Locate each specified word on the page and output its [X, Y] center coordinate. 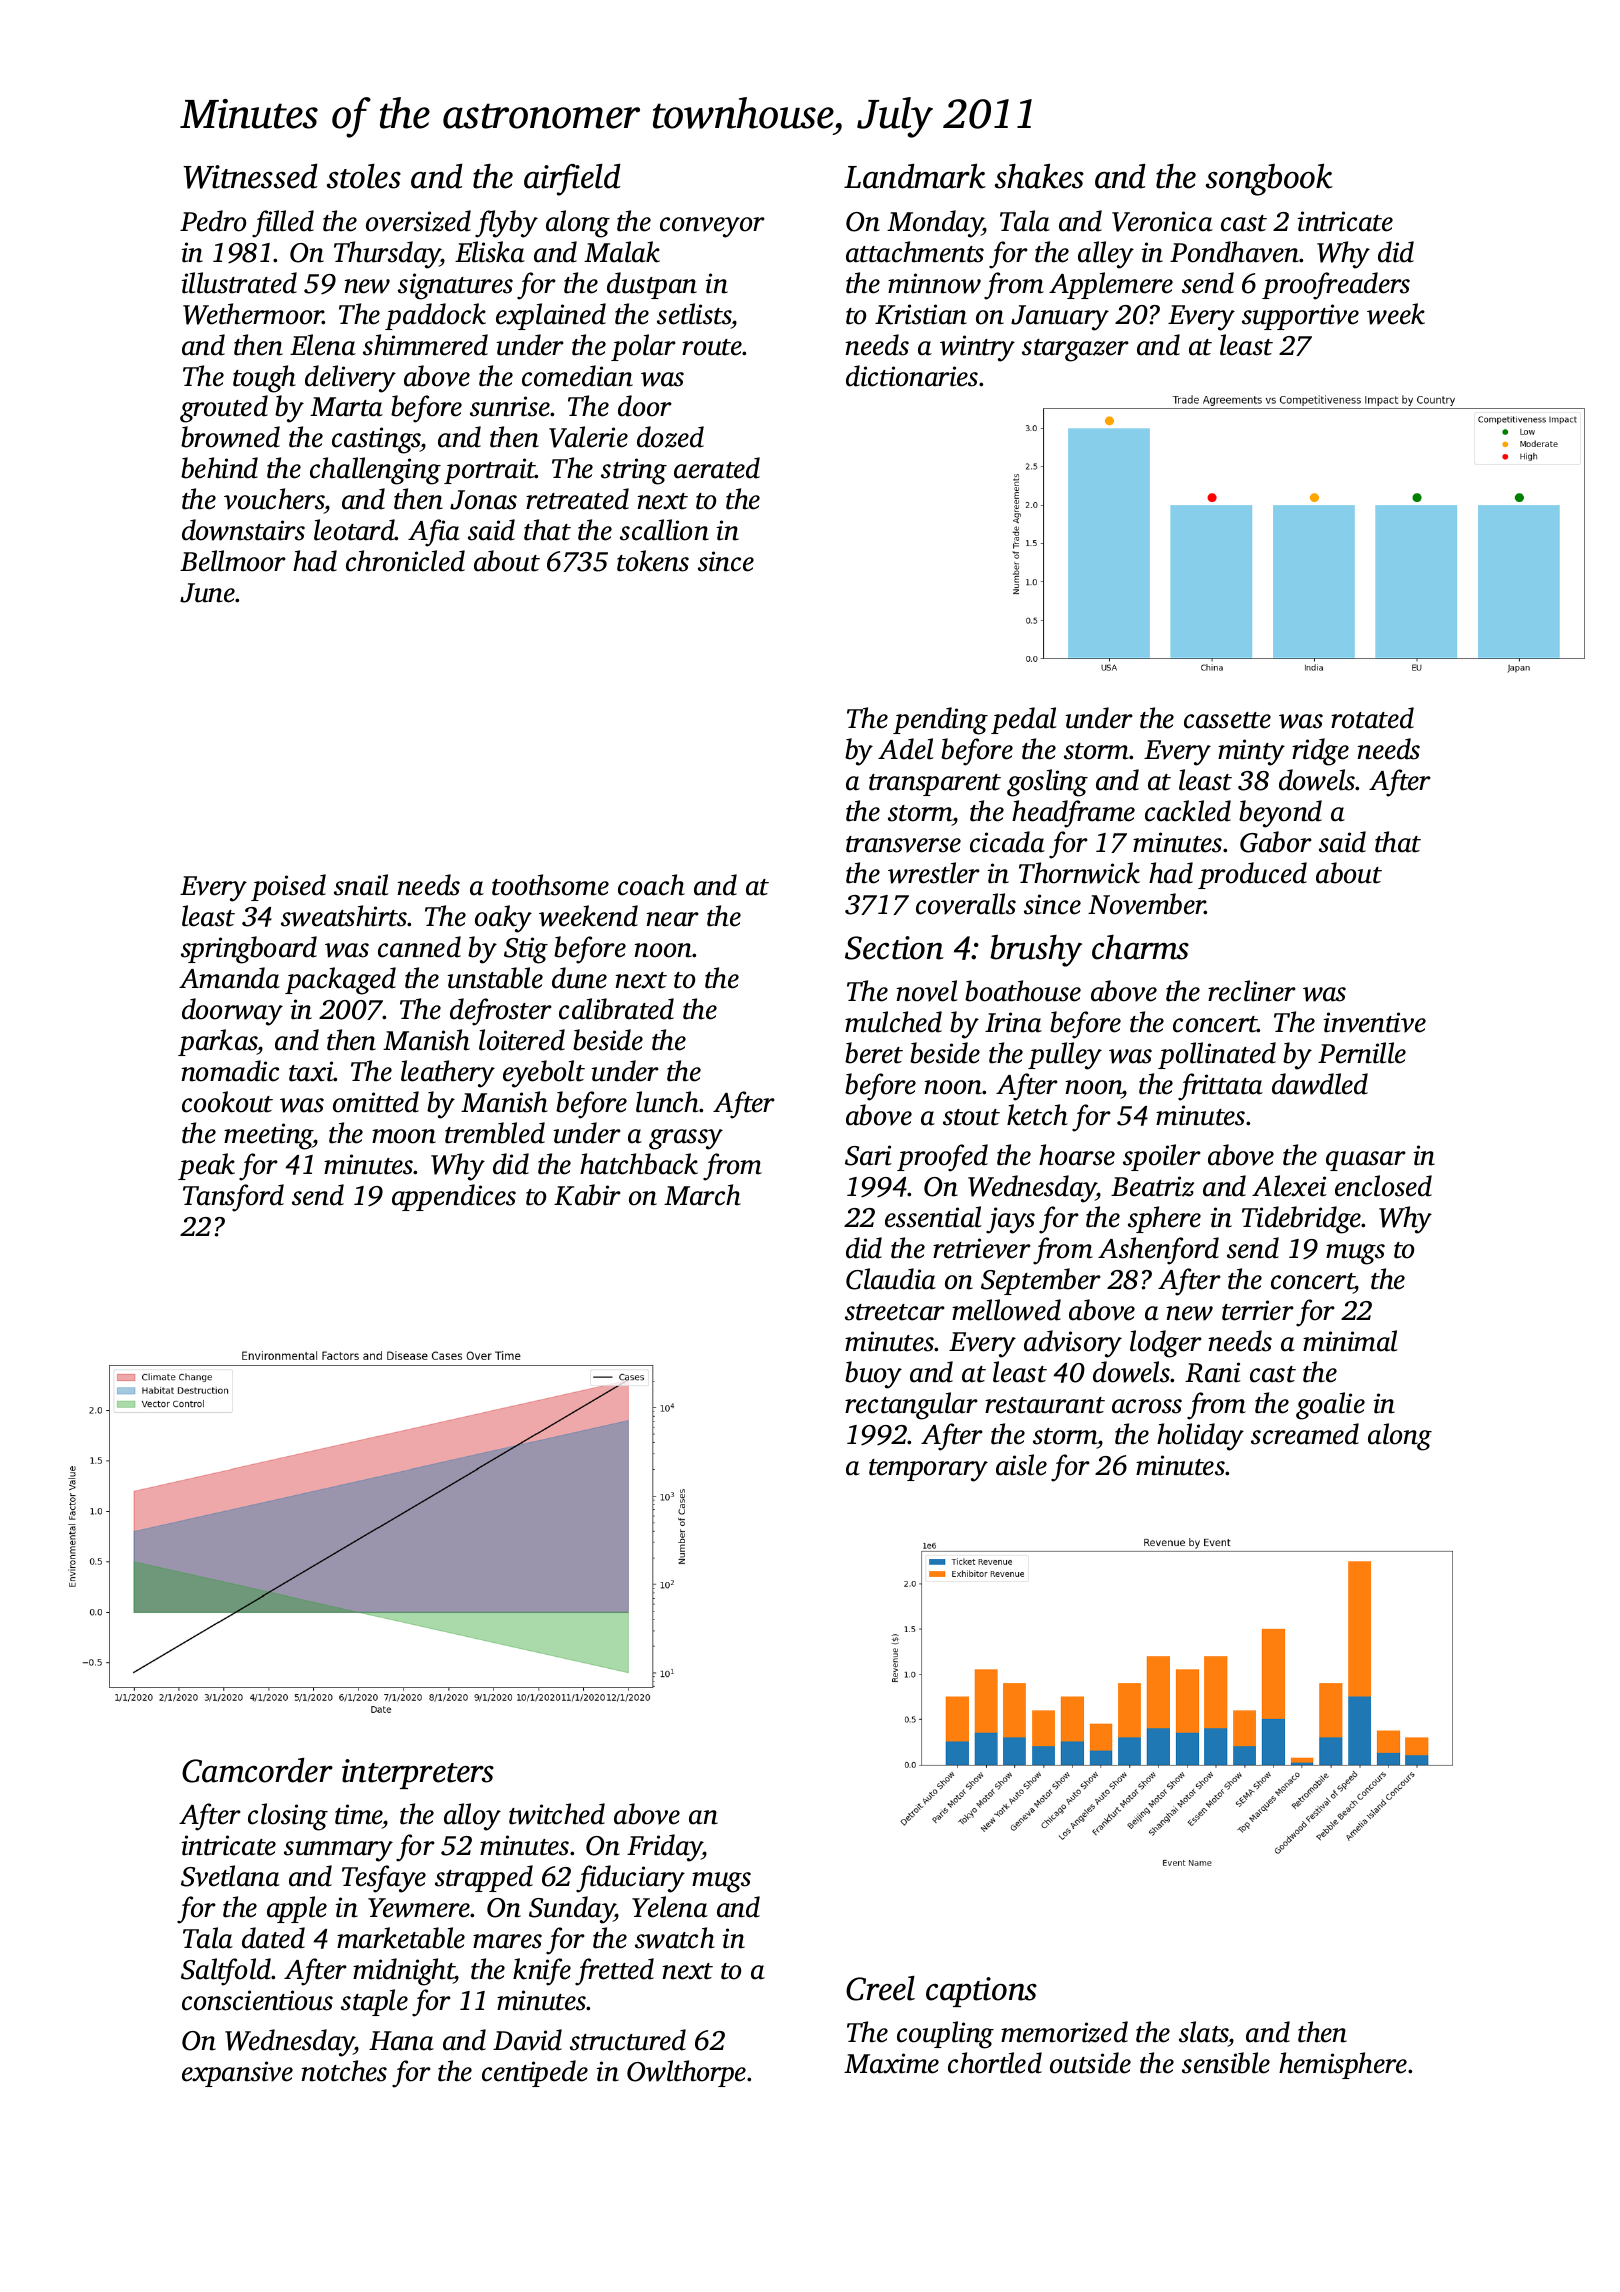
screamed [1305, 1434]
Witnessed [250, 176]
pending [940, 721]
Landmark [915, 176]
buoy [873, 1375]
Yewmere [419, 1908]
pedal [1024, 720]
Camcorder [257, 1770]
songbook [1269, 180]
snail [361, 885]
